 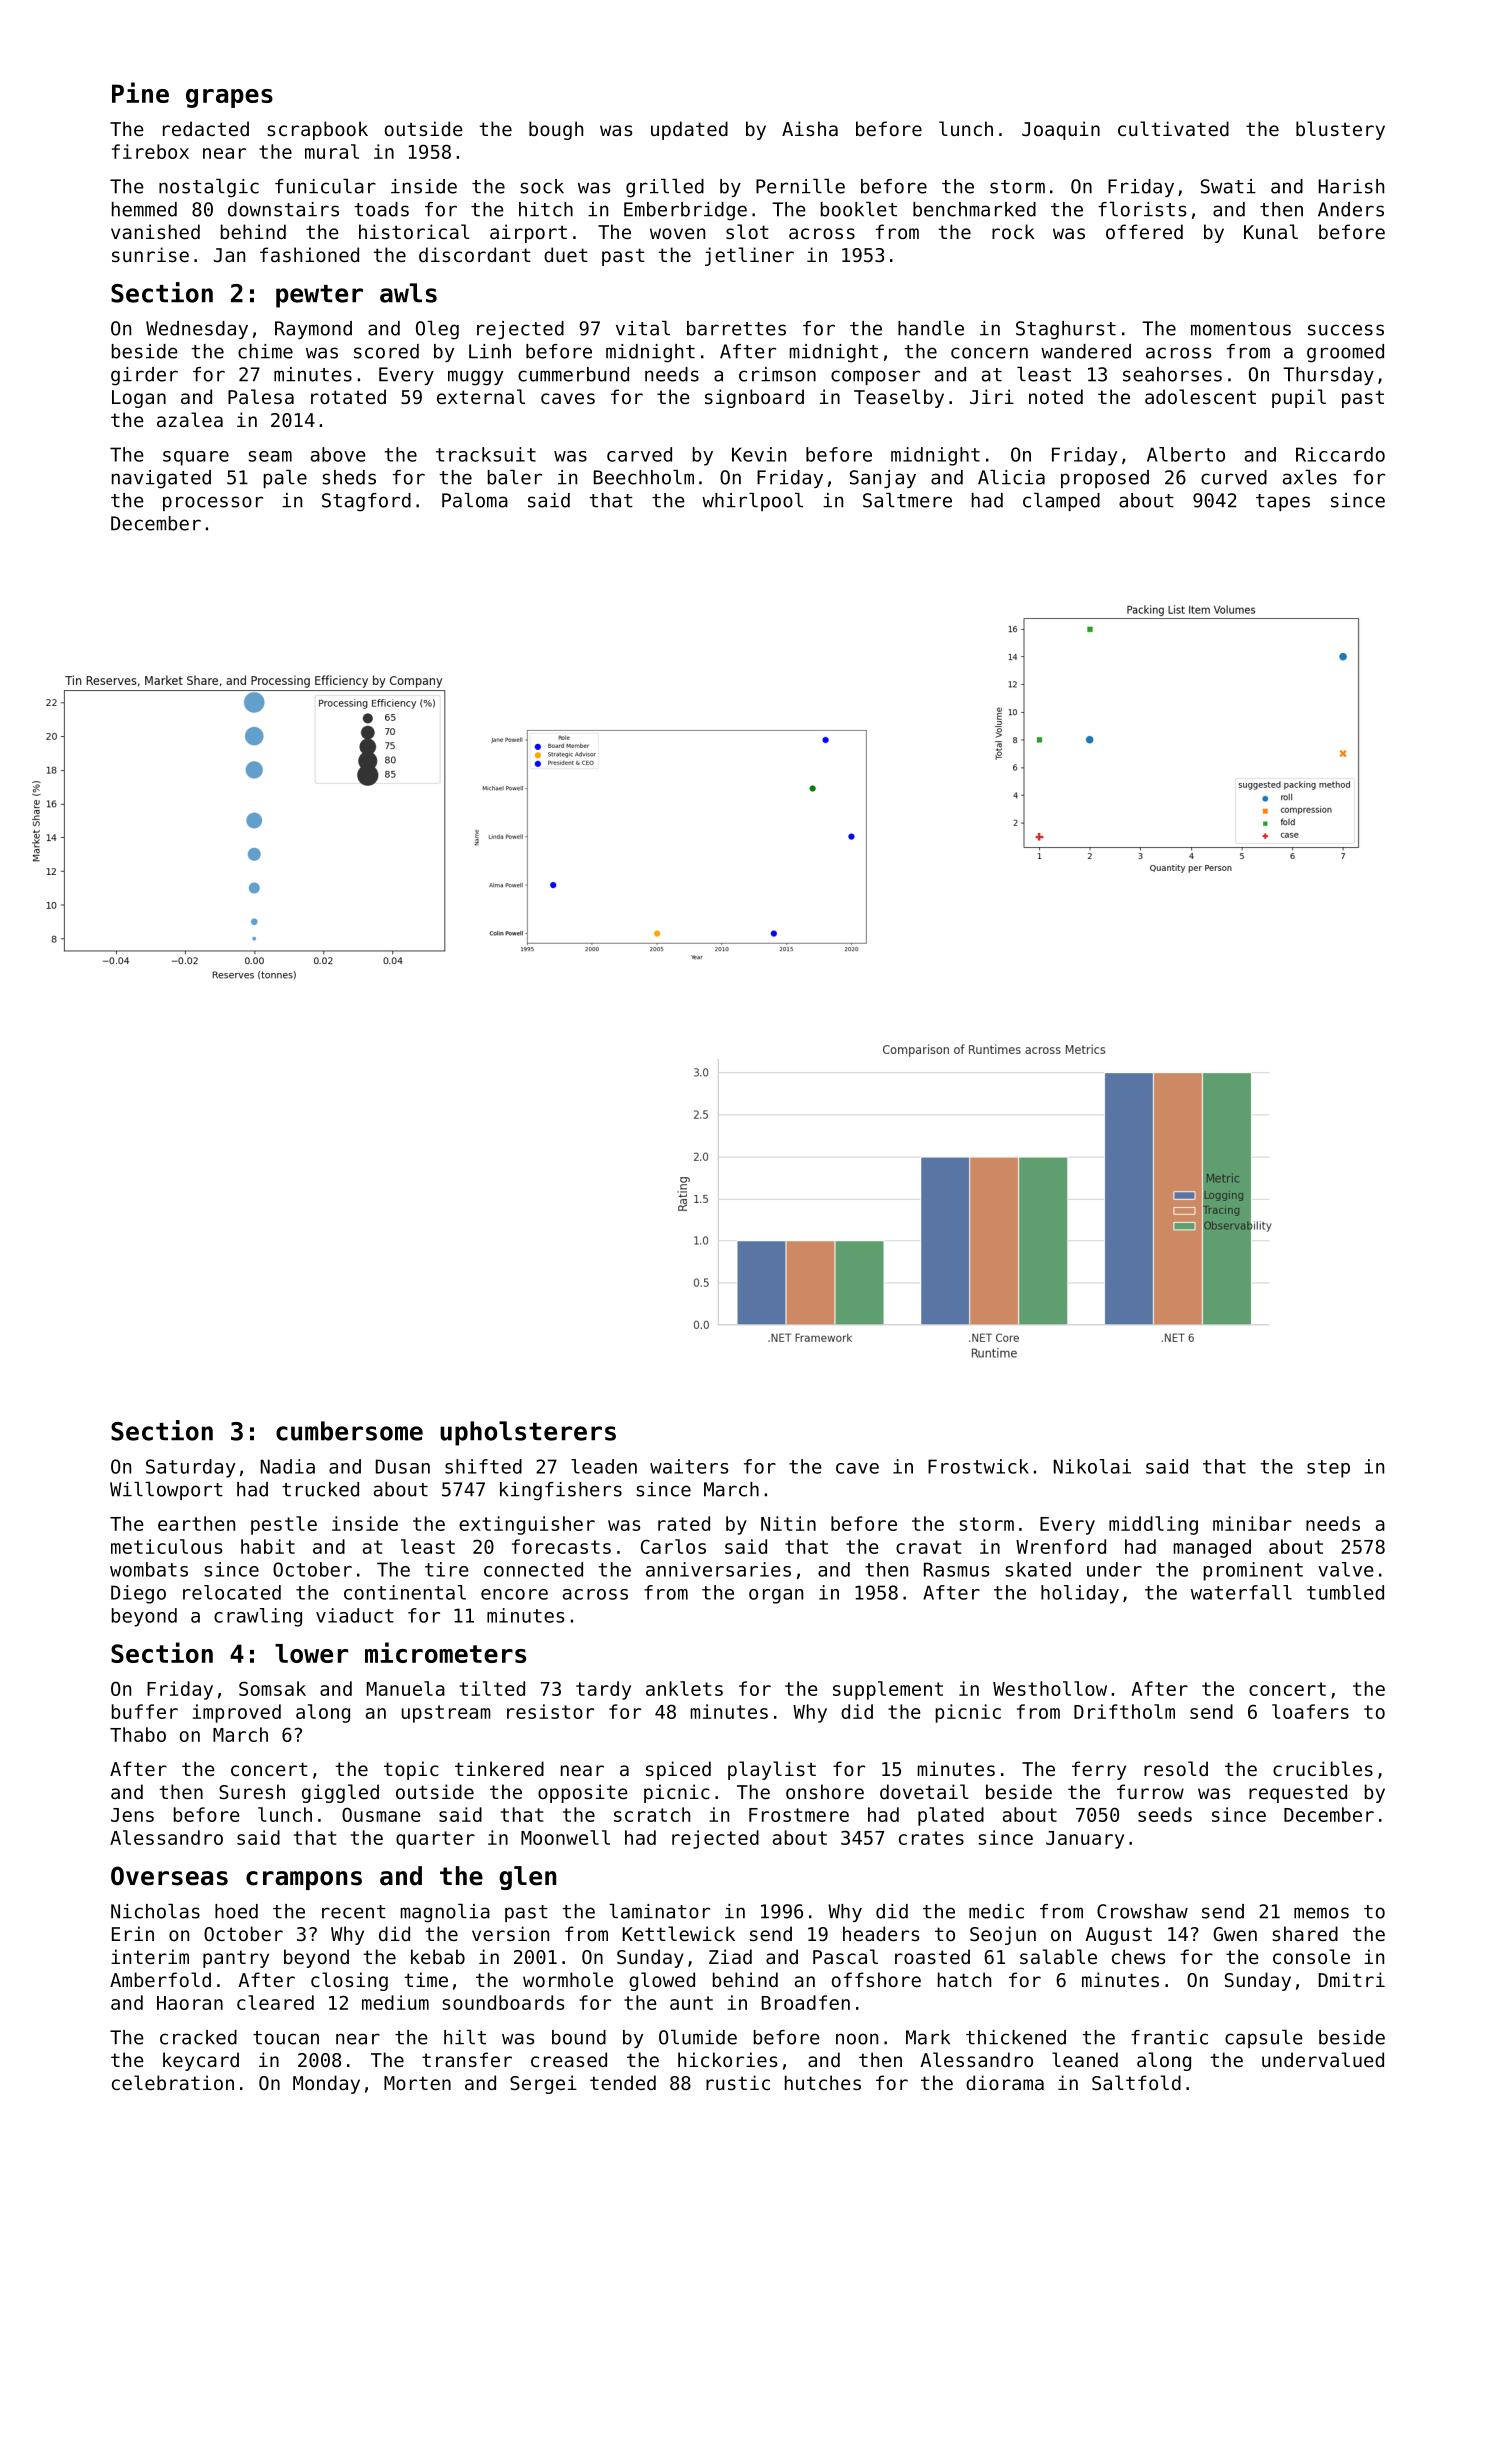 What do you see at coordinates (349, 1431) in the screenshot?
I see `cumbersome` at bounding box center [349, 1431].
